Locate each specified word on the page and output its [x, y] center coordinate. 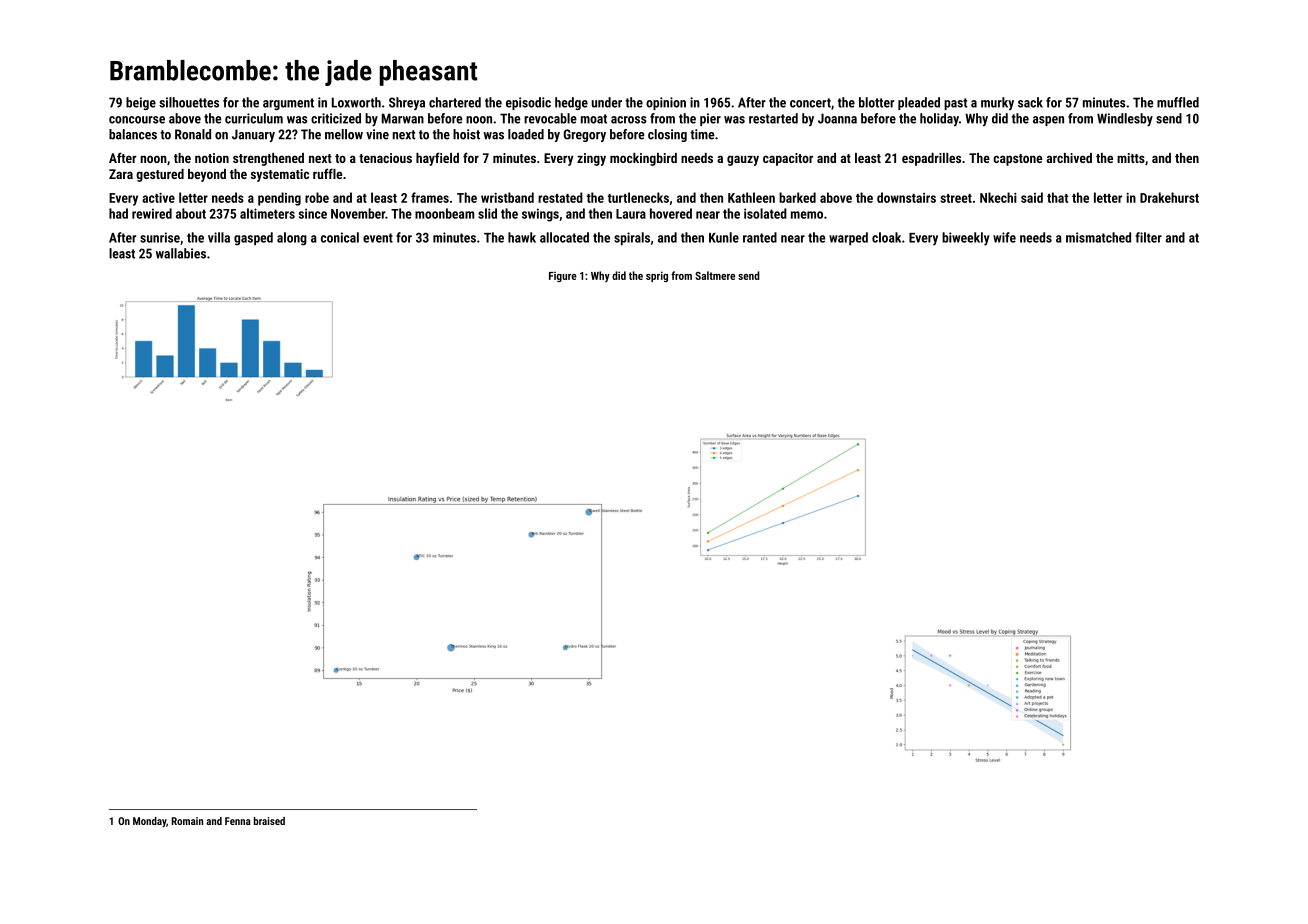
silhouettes [189, 102]
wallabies [181, 253]
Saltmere [715, 275]
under [607, 102]
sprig [657, 276]
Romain [187, 821]
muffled [1178, 102]
